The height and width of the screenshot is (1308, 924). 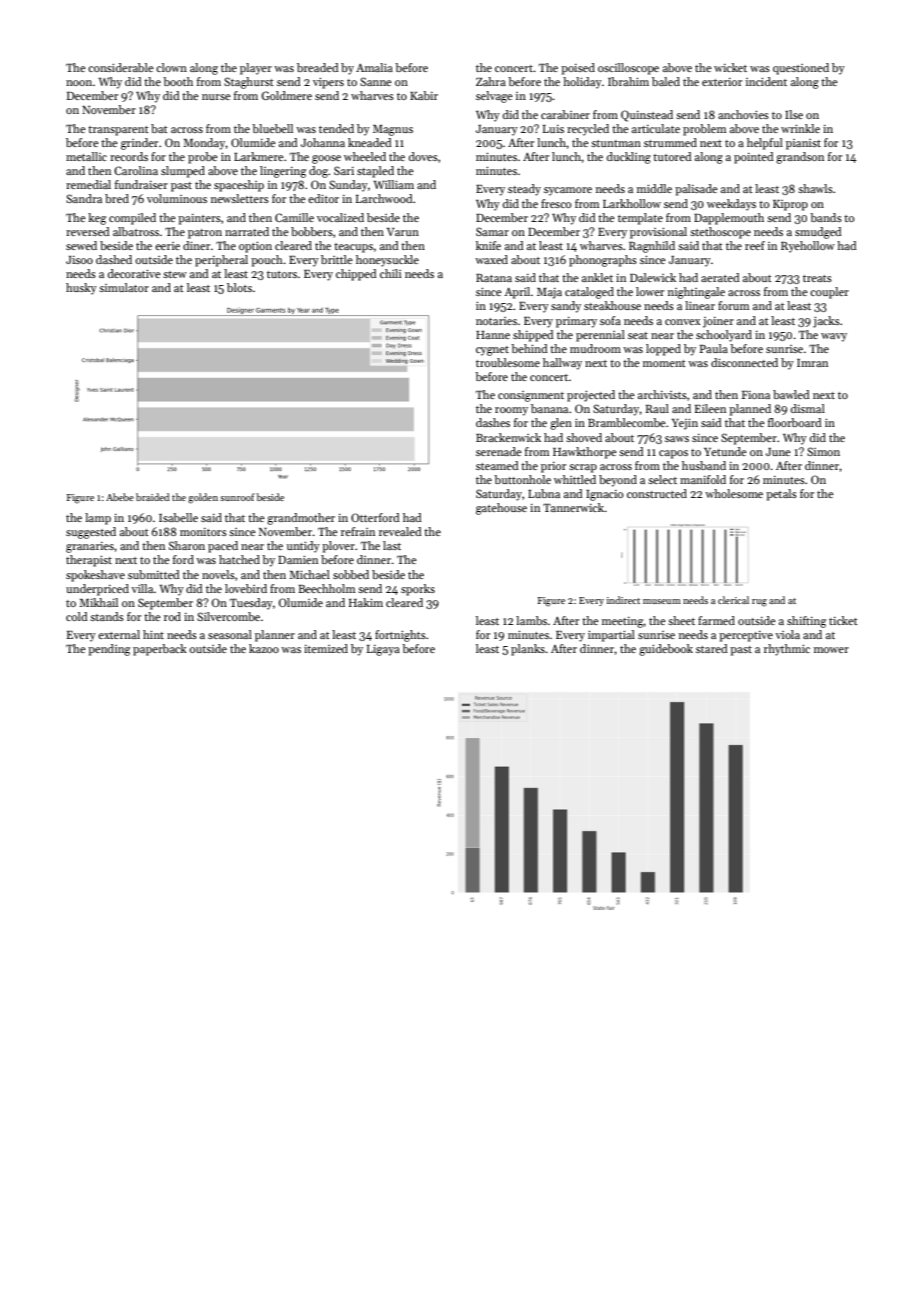 I want to click on questioned, so click(x=801, y=69).
